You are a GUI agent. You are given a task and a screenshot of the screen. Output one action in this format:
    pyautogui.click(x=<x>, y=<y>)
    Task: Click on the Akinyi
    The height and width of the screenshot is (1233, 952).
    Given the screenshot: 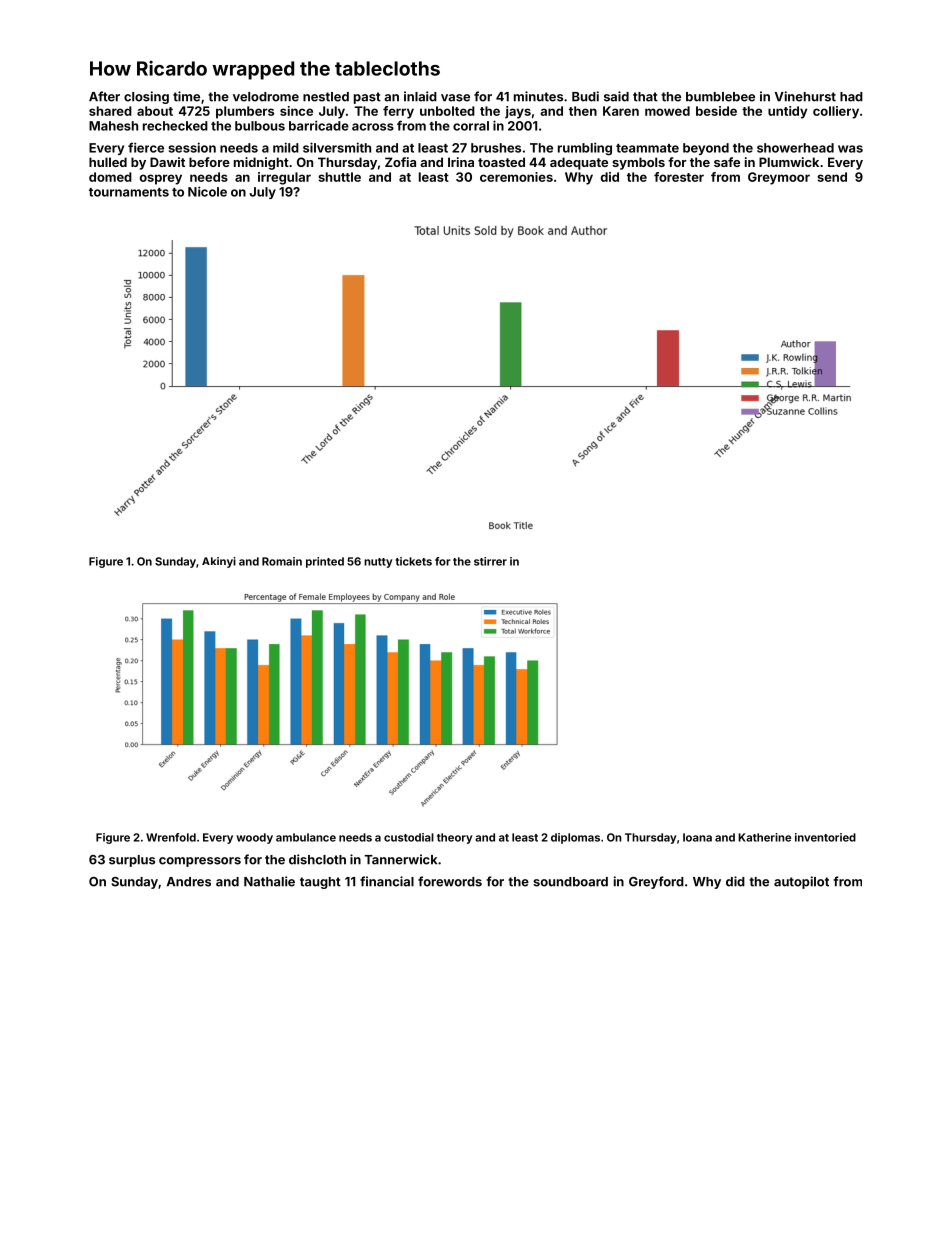 What is the action you would take?
    pyautogui.click(x=219, y=562)
